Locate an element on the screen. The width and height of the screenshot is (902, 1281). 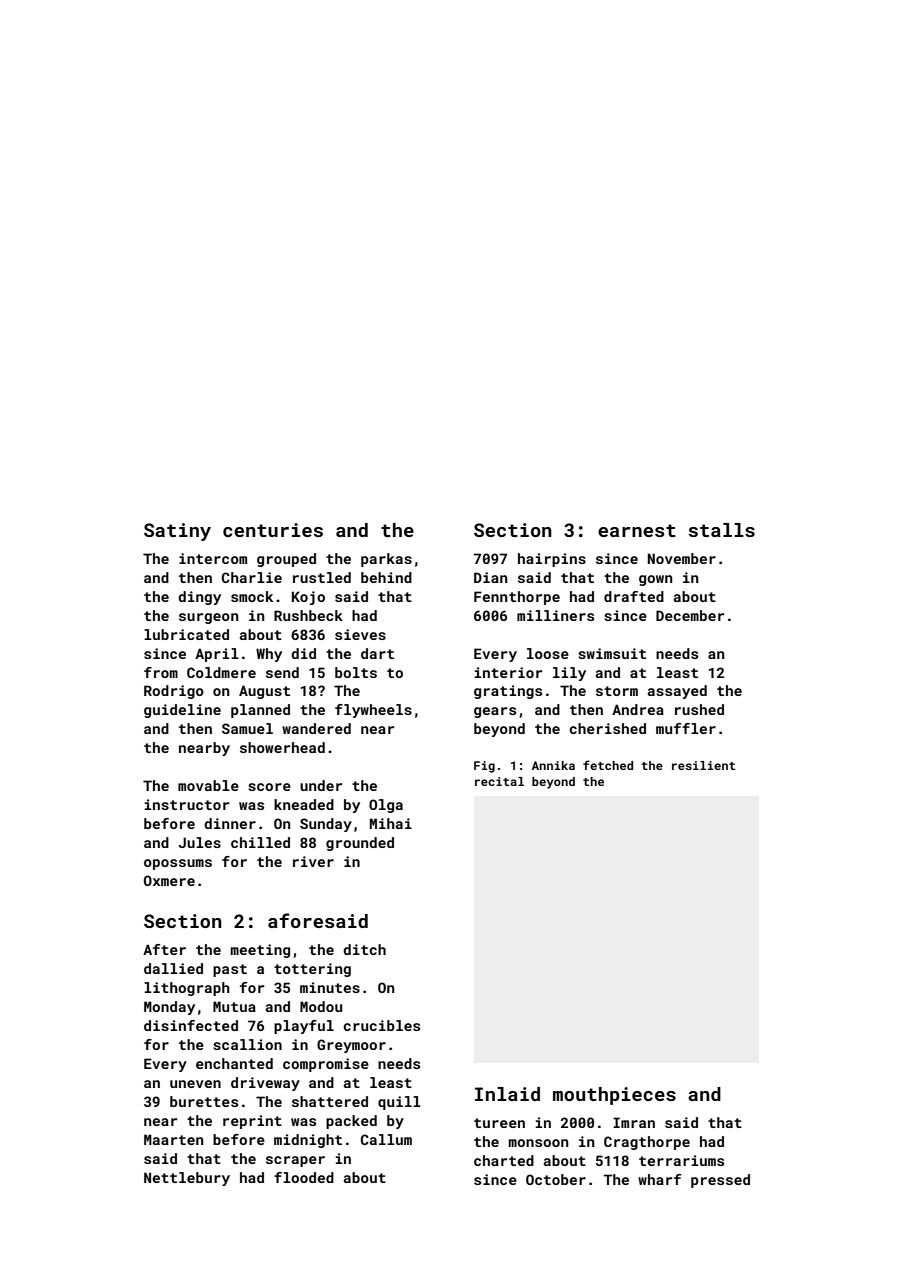
resilient is located at coordinates (703, 765).
